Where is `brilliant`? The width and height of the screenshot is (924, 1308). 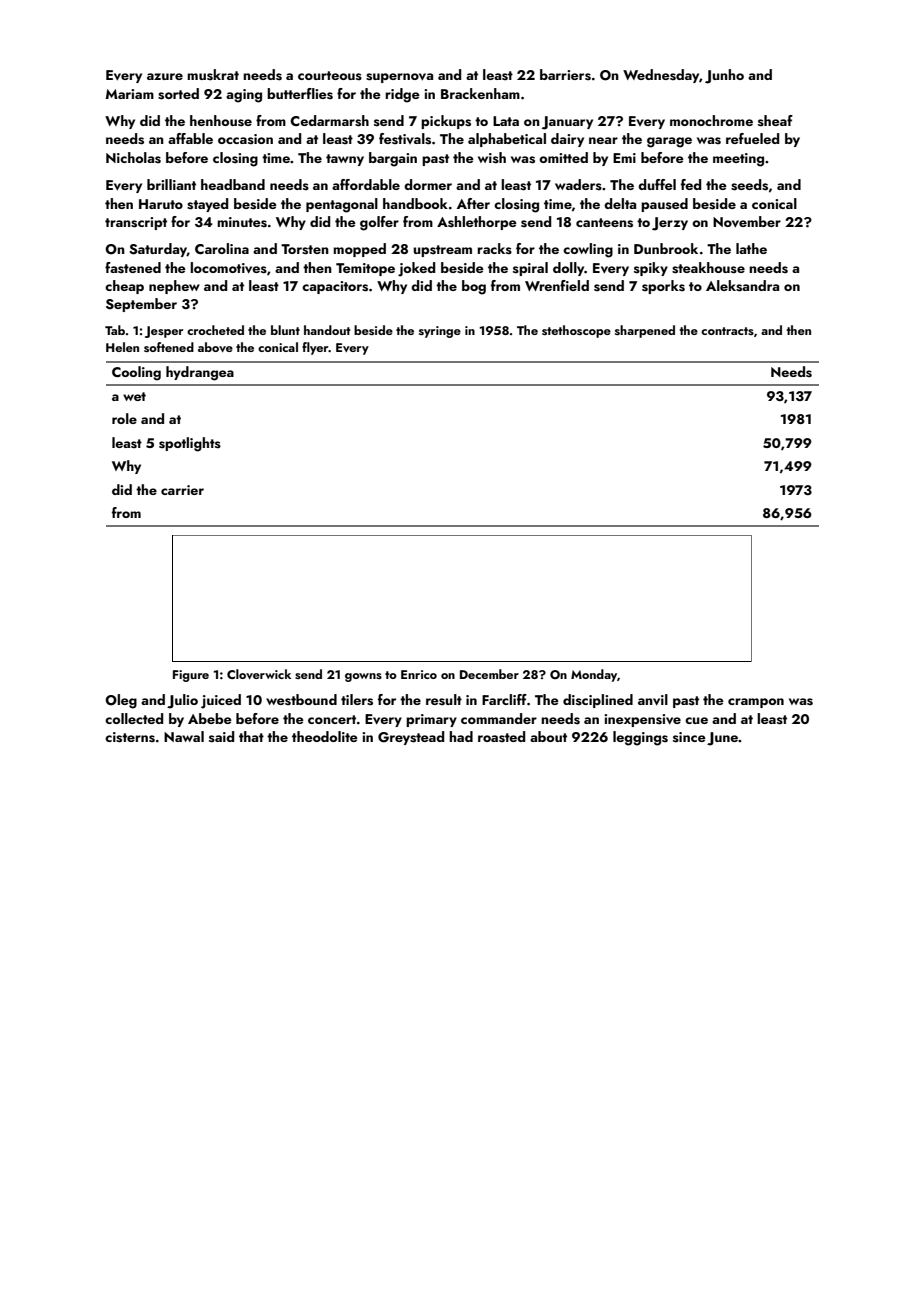 brilliant is located at coordinates (171, 184).
